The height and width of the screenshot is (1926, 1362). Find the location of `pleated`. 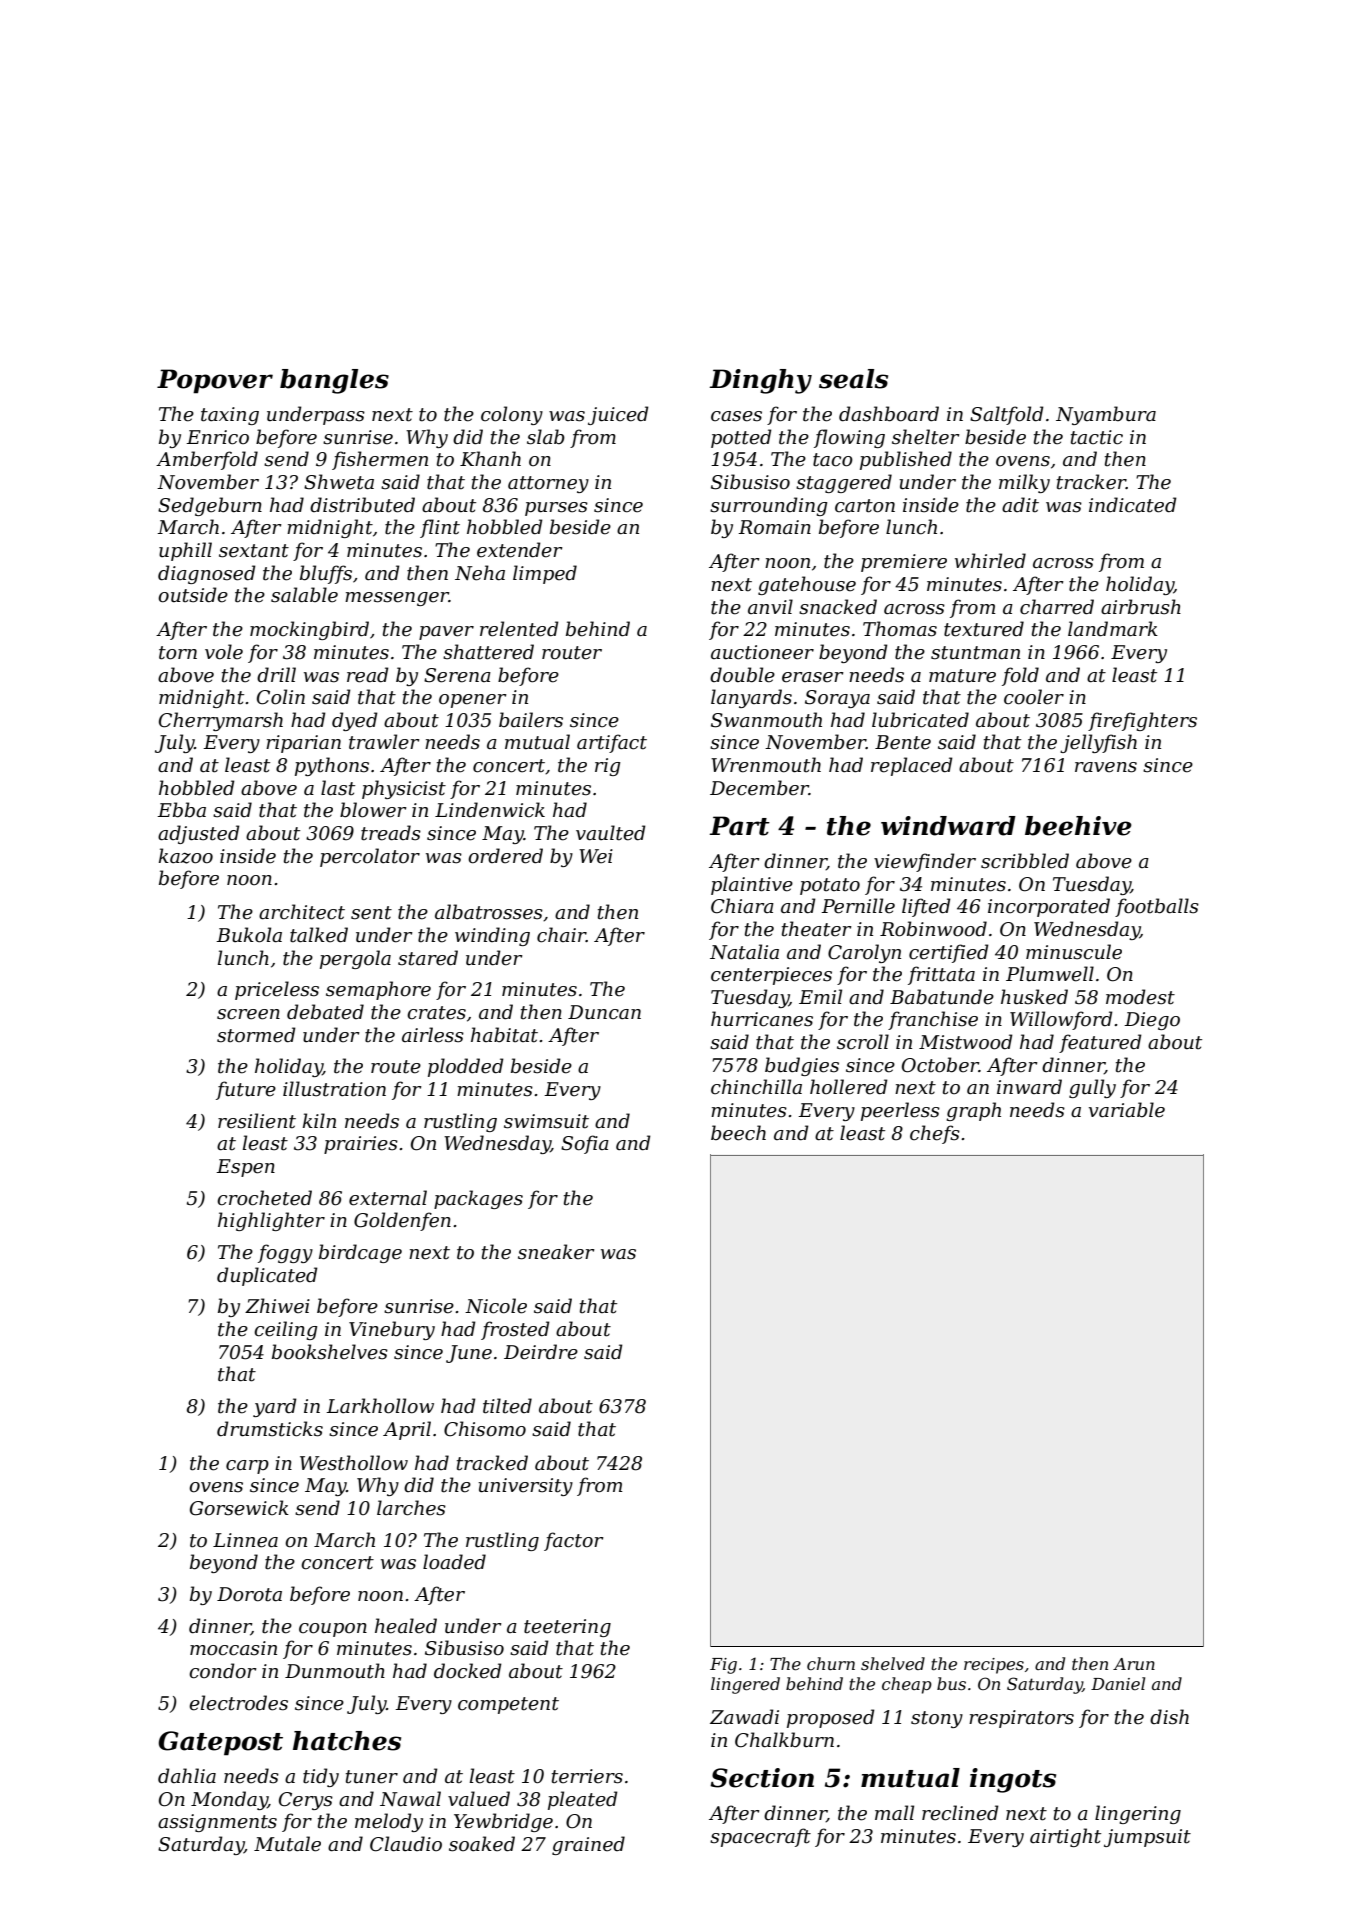

pleated is located at coordinates (583, 1800).
